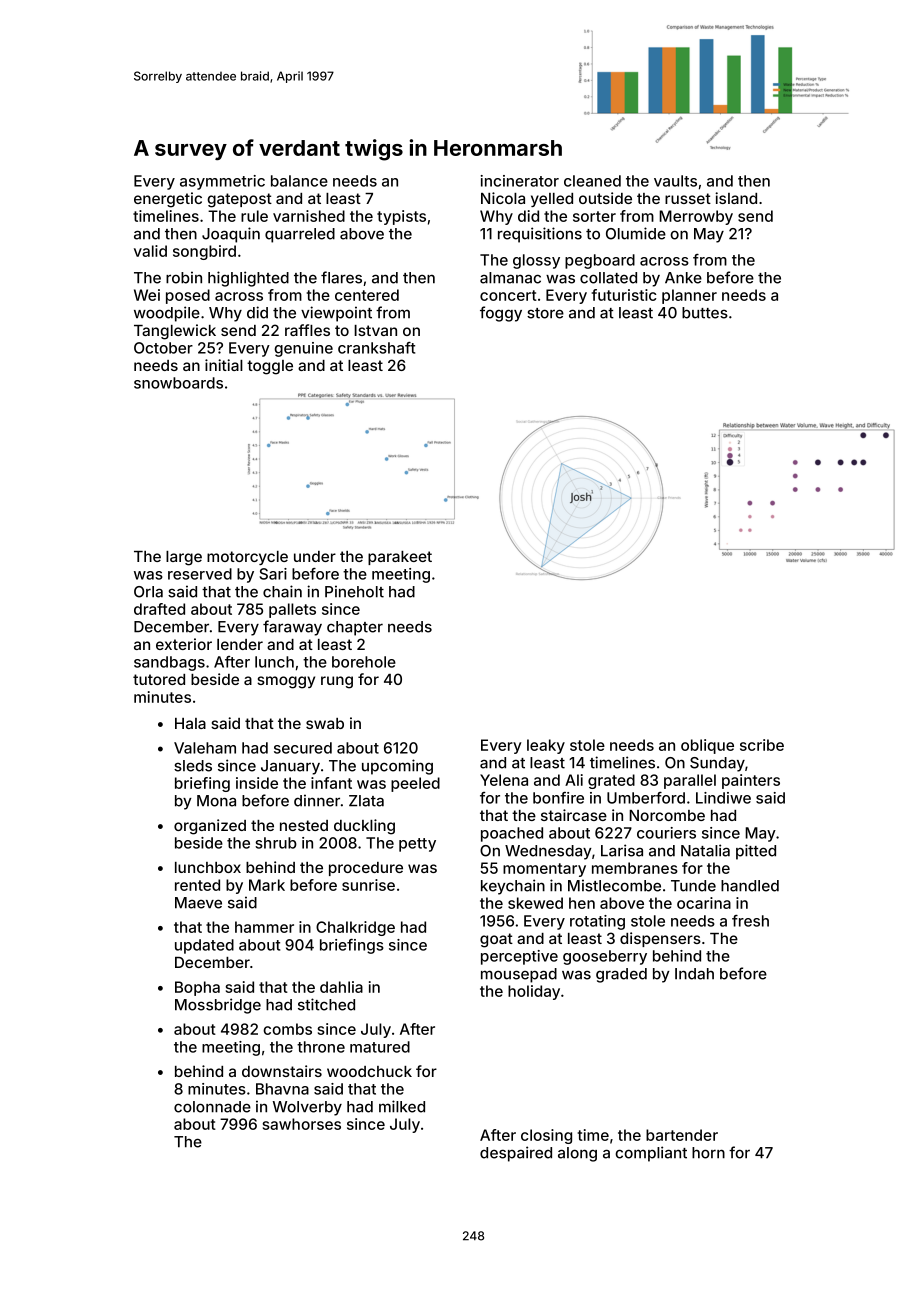 The height and width of the screenshot is (1311, 924). What do you see at coordinates (694, 974) in the screenshot?
I see `Indah` at bounding box center [694, 974].
